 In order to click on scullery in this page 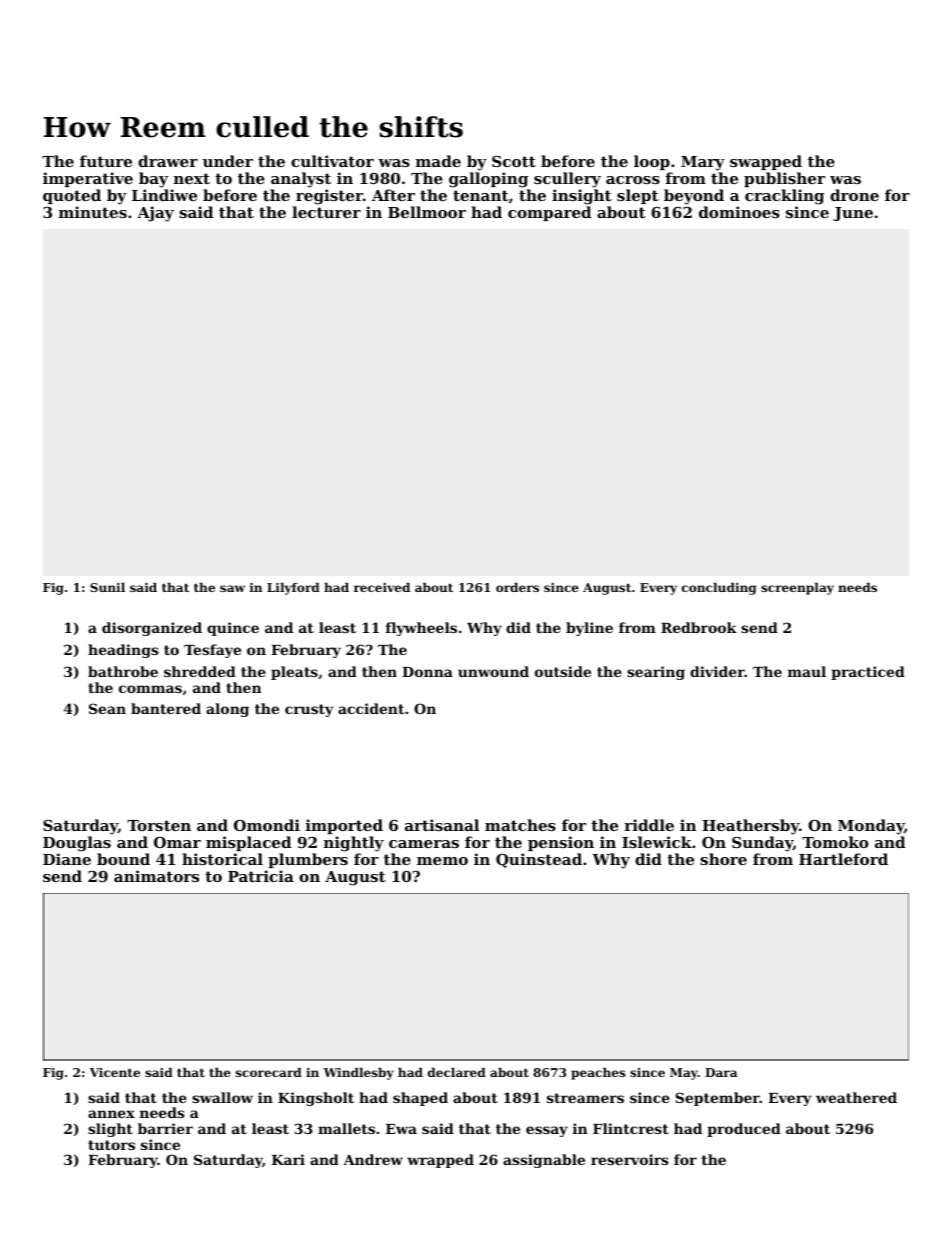, I will do `click(567, 180)`.
